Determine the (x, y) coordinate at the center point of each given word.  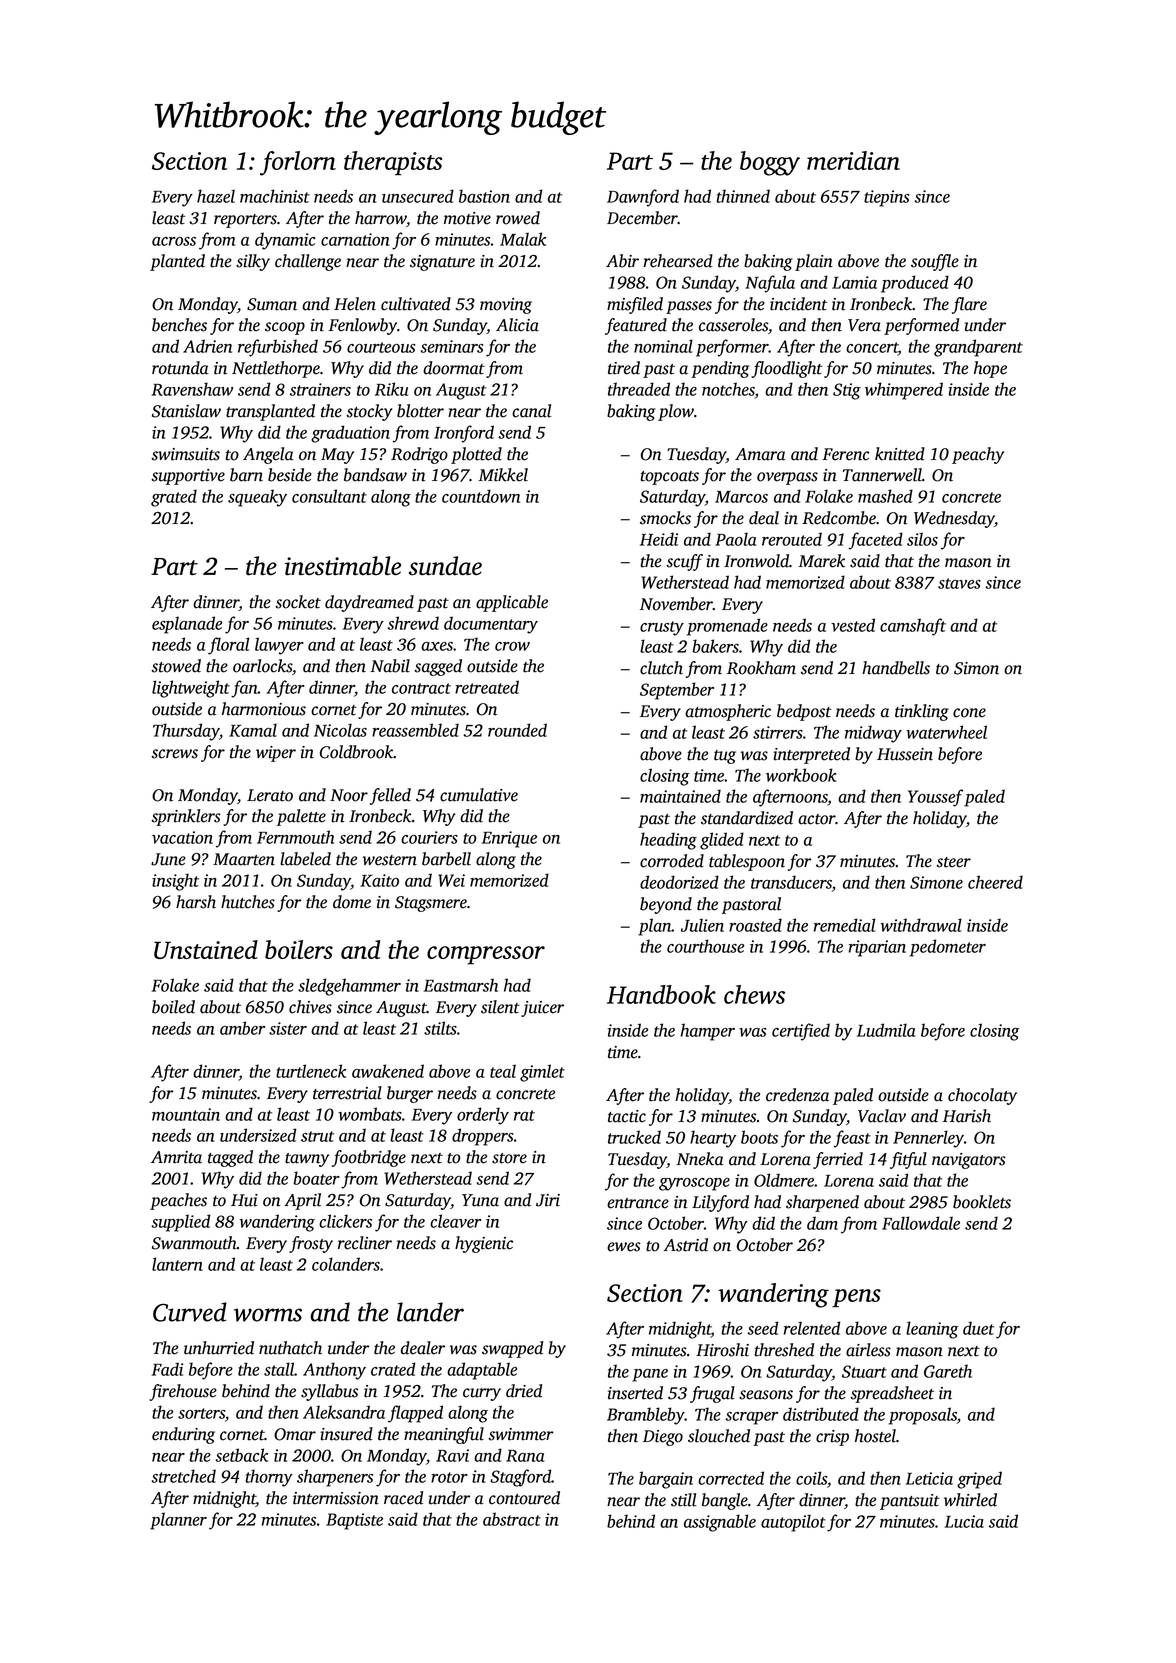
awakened (388, 1071)
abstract (512, 1519)
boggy (770, 163)
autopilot (793, 1523)
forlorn (298, 163)
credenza (797, 1095)
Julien (702, 925)
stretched (183, 1476)
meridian (853, 160)
